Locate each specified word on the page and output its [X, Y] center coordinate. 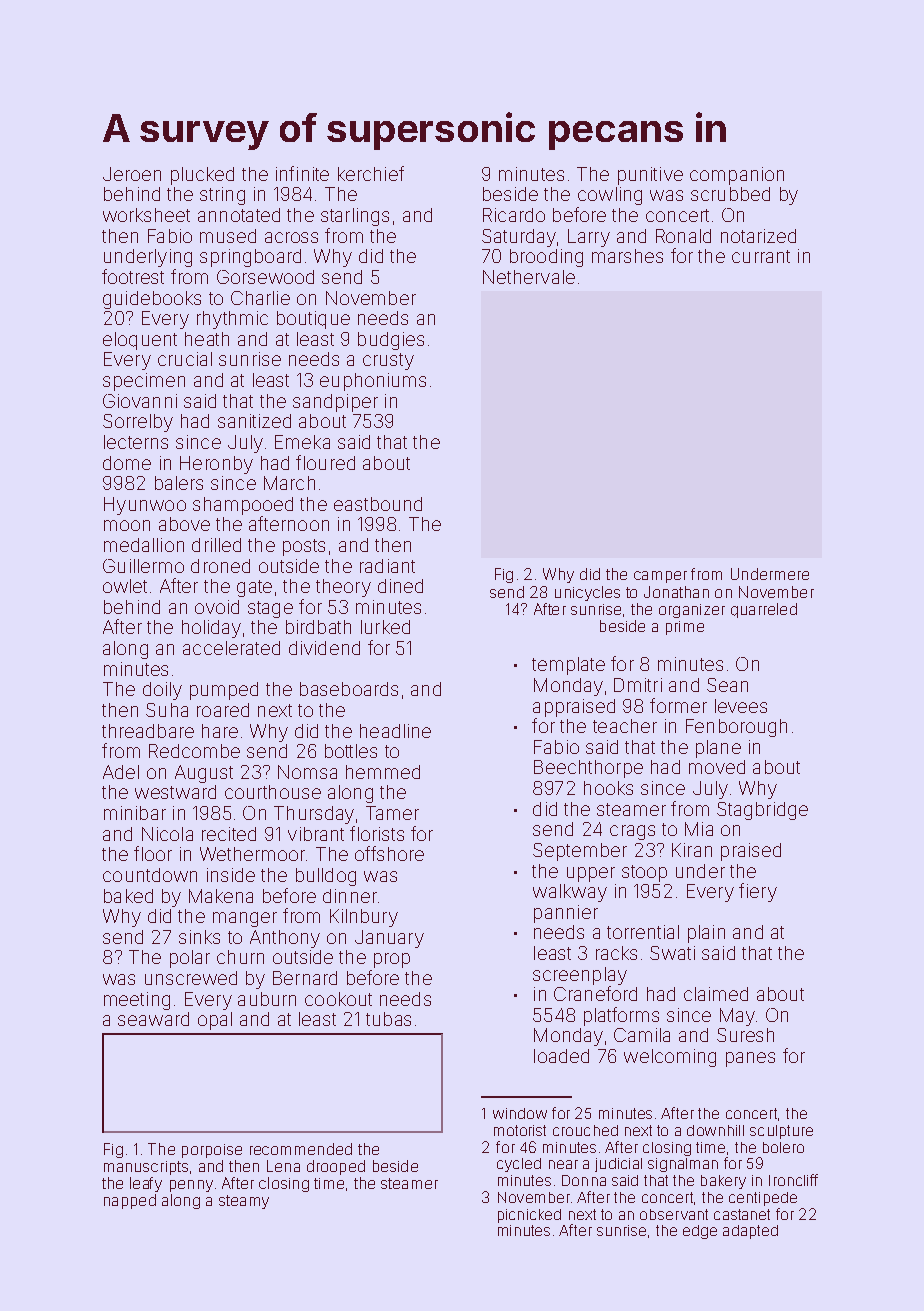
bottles [351, 751]
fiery [758, 892]
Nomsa [307, 772]
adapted [750, 1232]
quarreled [764, 610]
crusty [388, 361]
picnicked [529, 1216]
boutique [313, 320]
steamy [244, 1202]
